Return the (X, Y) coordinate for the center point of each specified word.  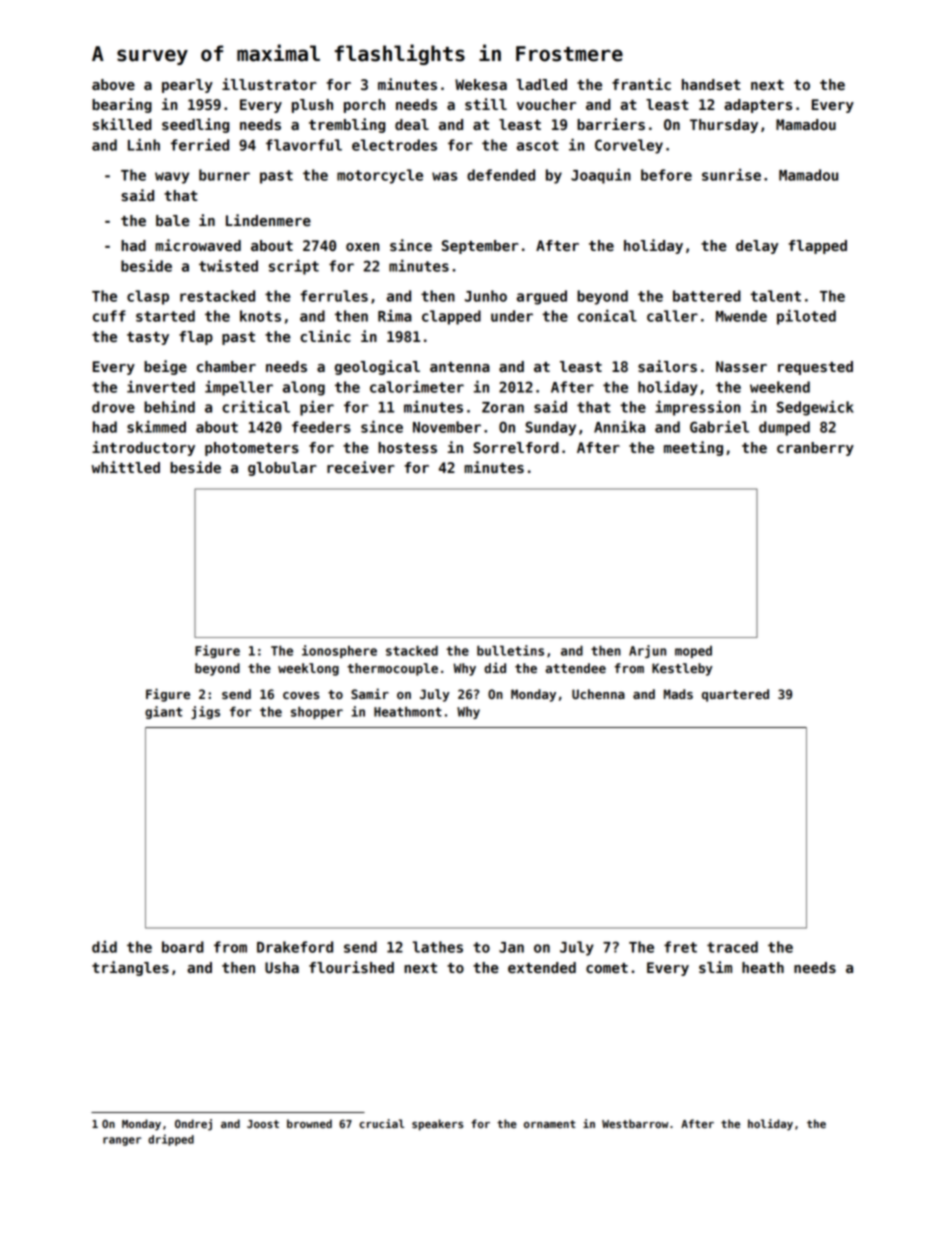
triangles (130, 968)
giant (163, 712)
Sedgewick (815, 408)
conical (607, 315)
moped (693, 652)
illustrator (269, 84)
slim (715, 967)
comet (607, 968)
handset (711, 85)
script (294, 267)
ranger (122, 1141)
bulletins (510, 650)
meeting (693, 448)
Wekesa (481, 85)
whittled (126, 467)
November (447, 427)
